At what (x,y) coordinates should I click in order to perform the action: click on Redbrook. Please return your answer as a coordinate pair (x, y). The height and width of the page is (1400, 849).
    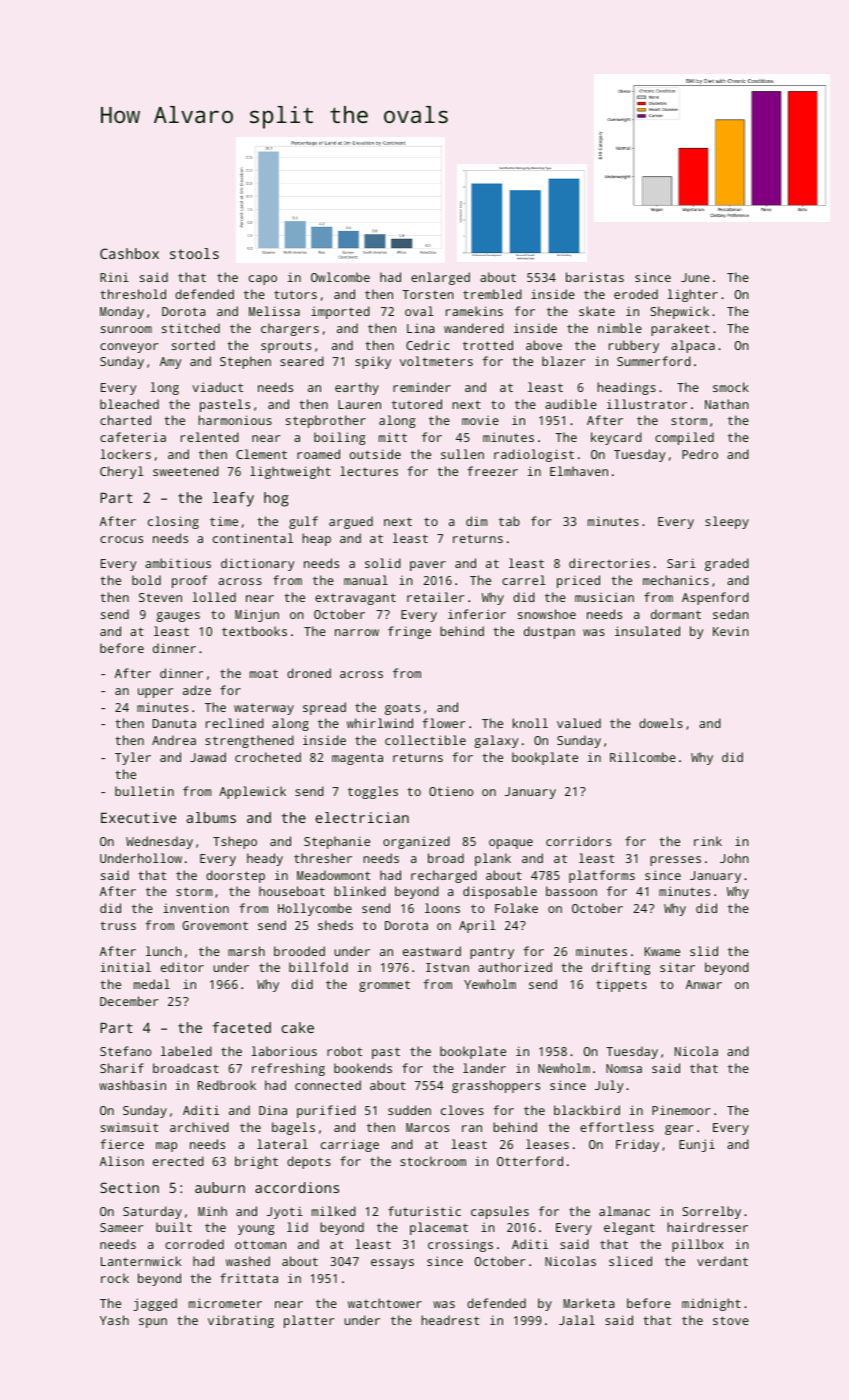
    Looking at the image, I should click on (227, 1085).
